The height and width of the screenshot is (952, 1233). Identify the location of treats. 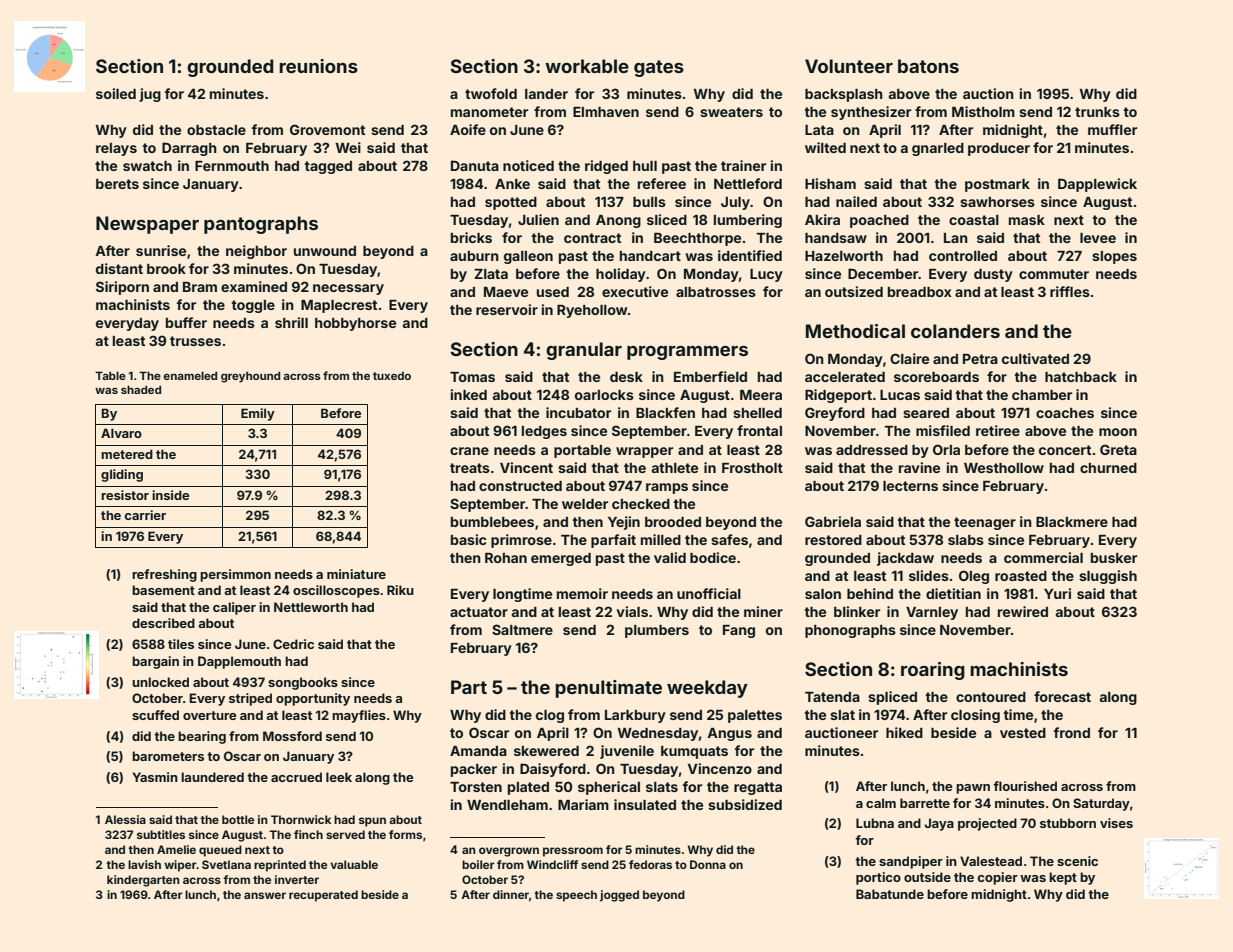
(470, 468).
